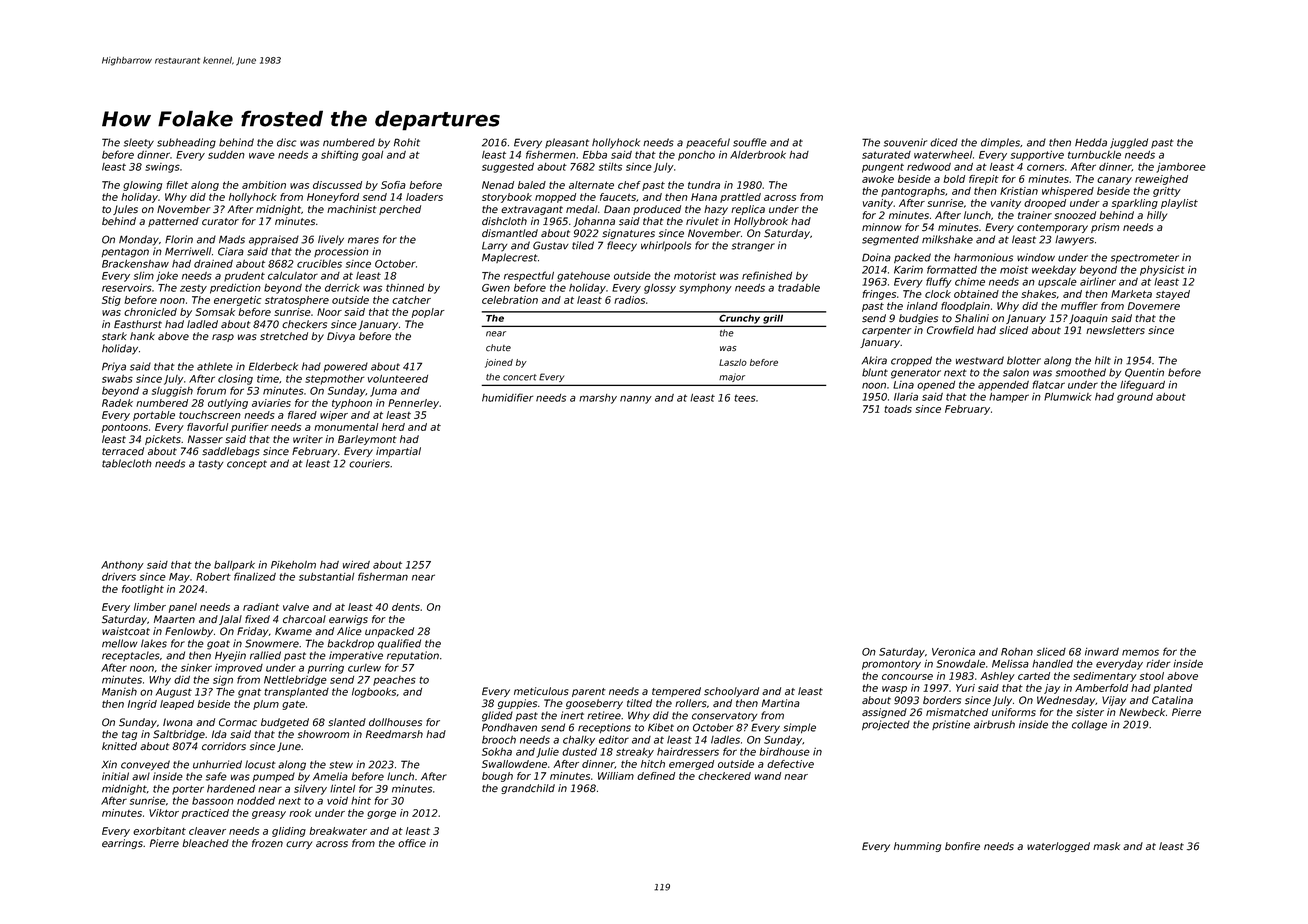  Describe the element at coordinates (748, 210) in the screenshot. I see `replica` at that location.
